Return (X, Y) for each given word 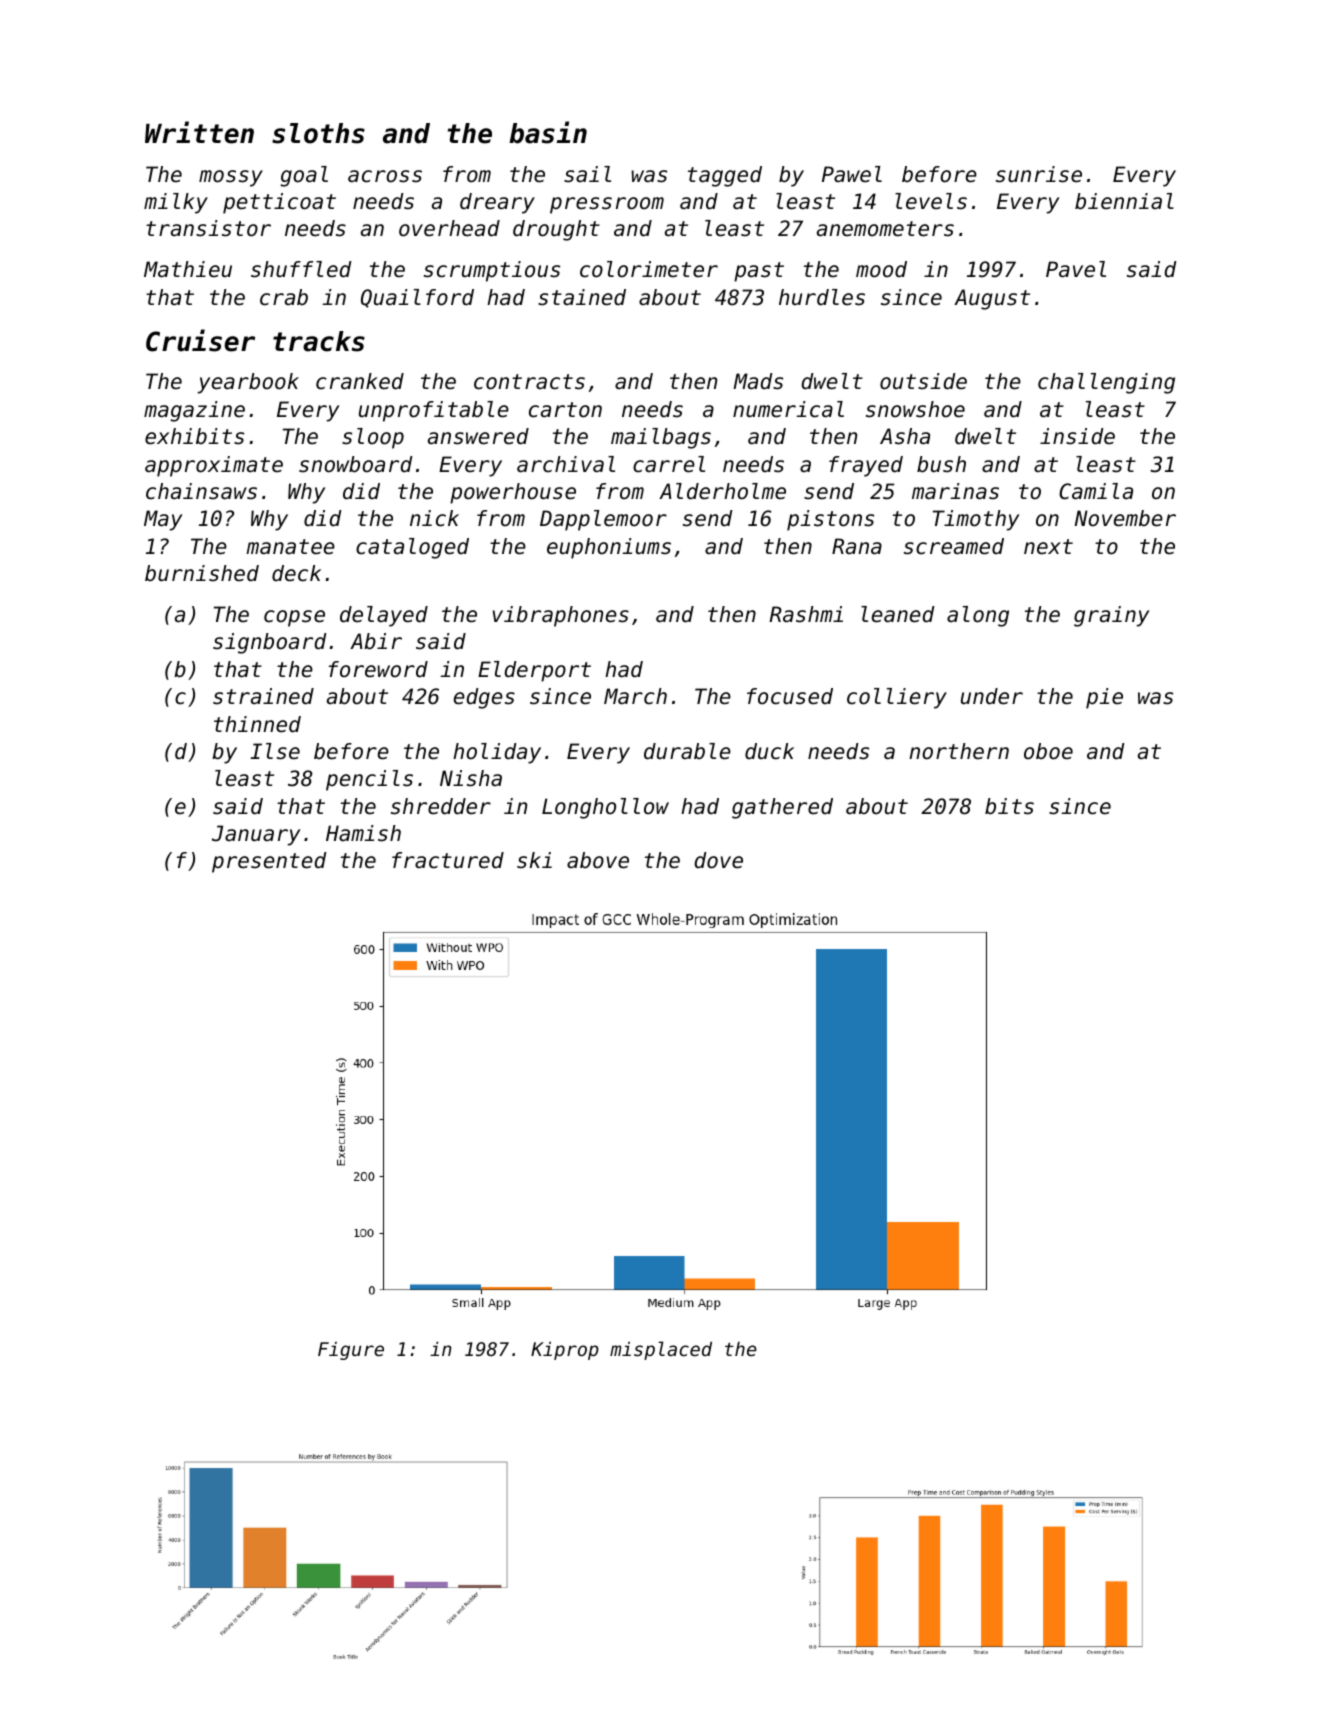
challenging (1106, 383)
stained (582, 297)
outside (923, 381)
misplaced (661, 1350)
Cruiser (200, 340)
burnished (202, 573)
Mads (758, 381)
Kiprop (565, 1351)
